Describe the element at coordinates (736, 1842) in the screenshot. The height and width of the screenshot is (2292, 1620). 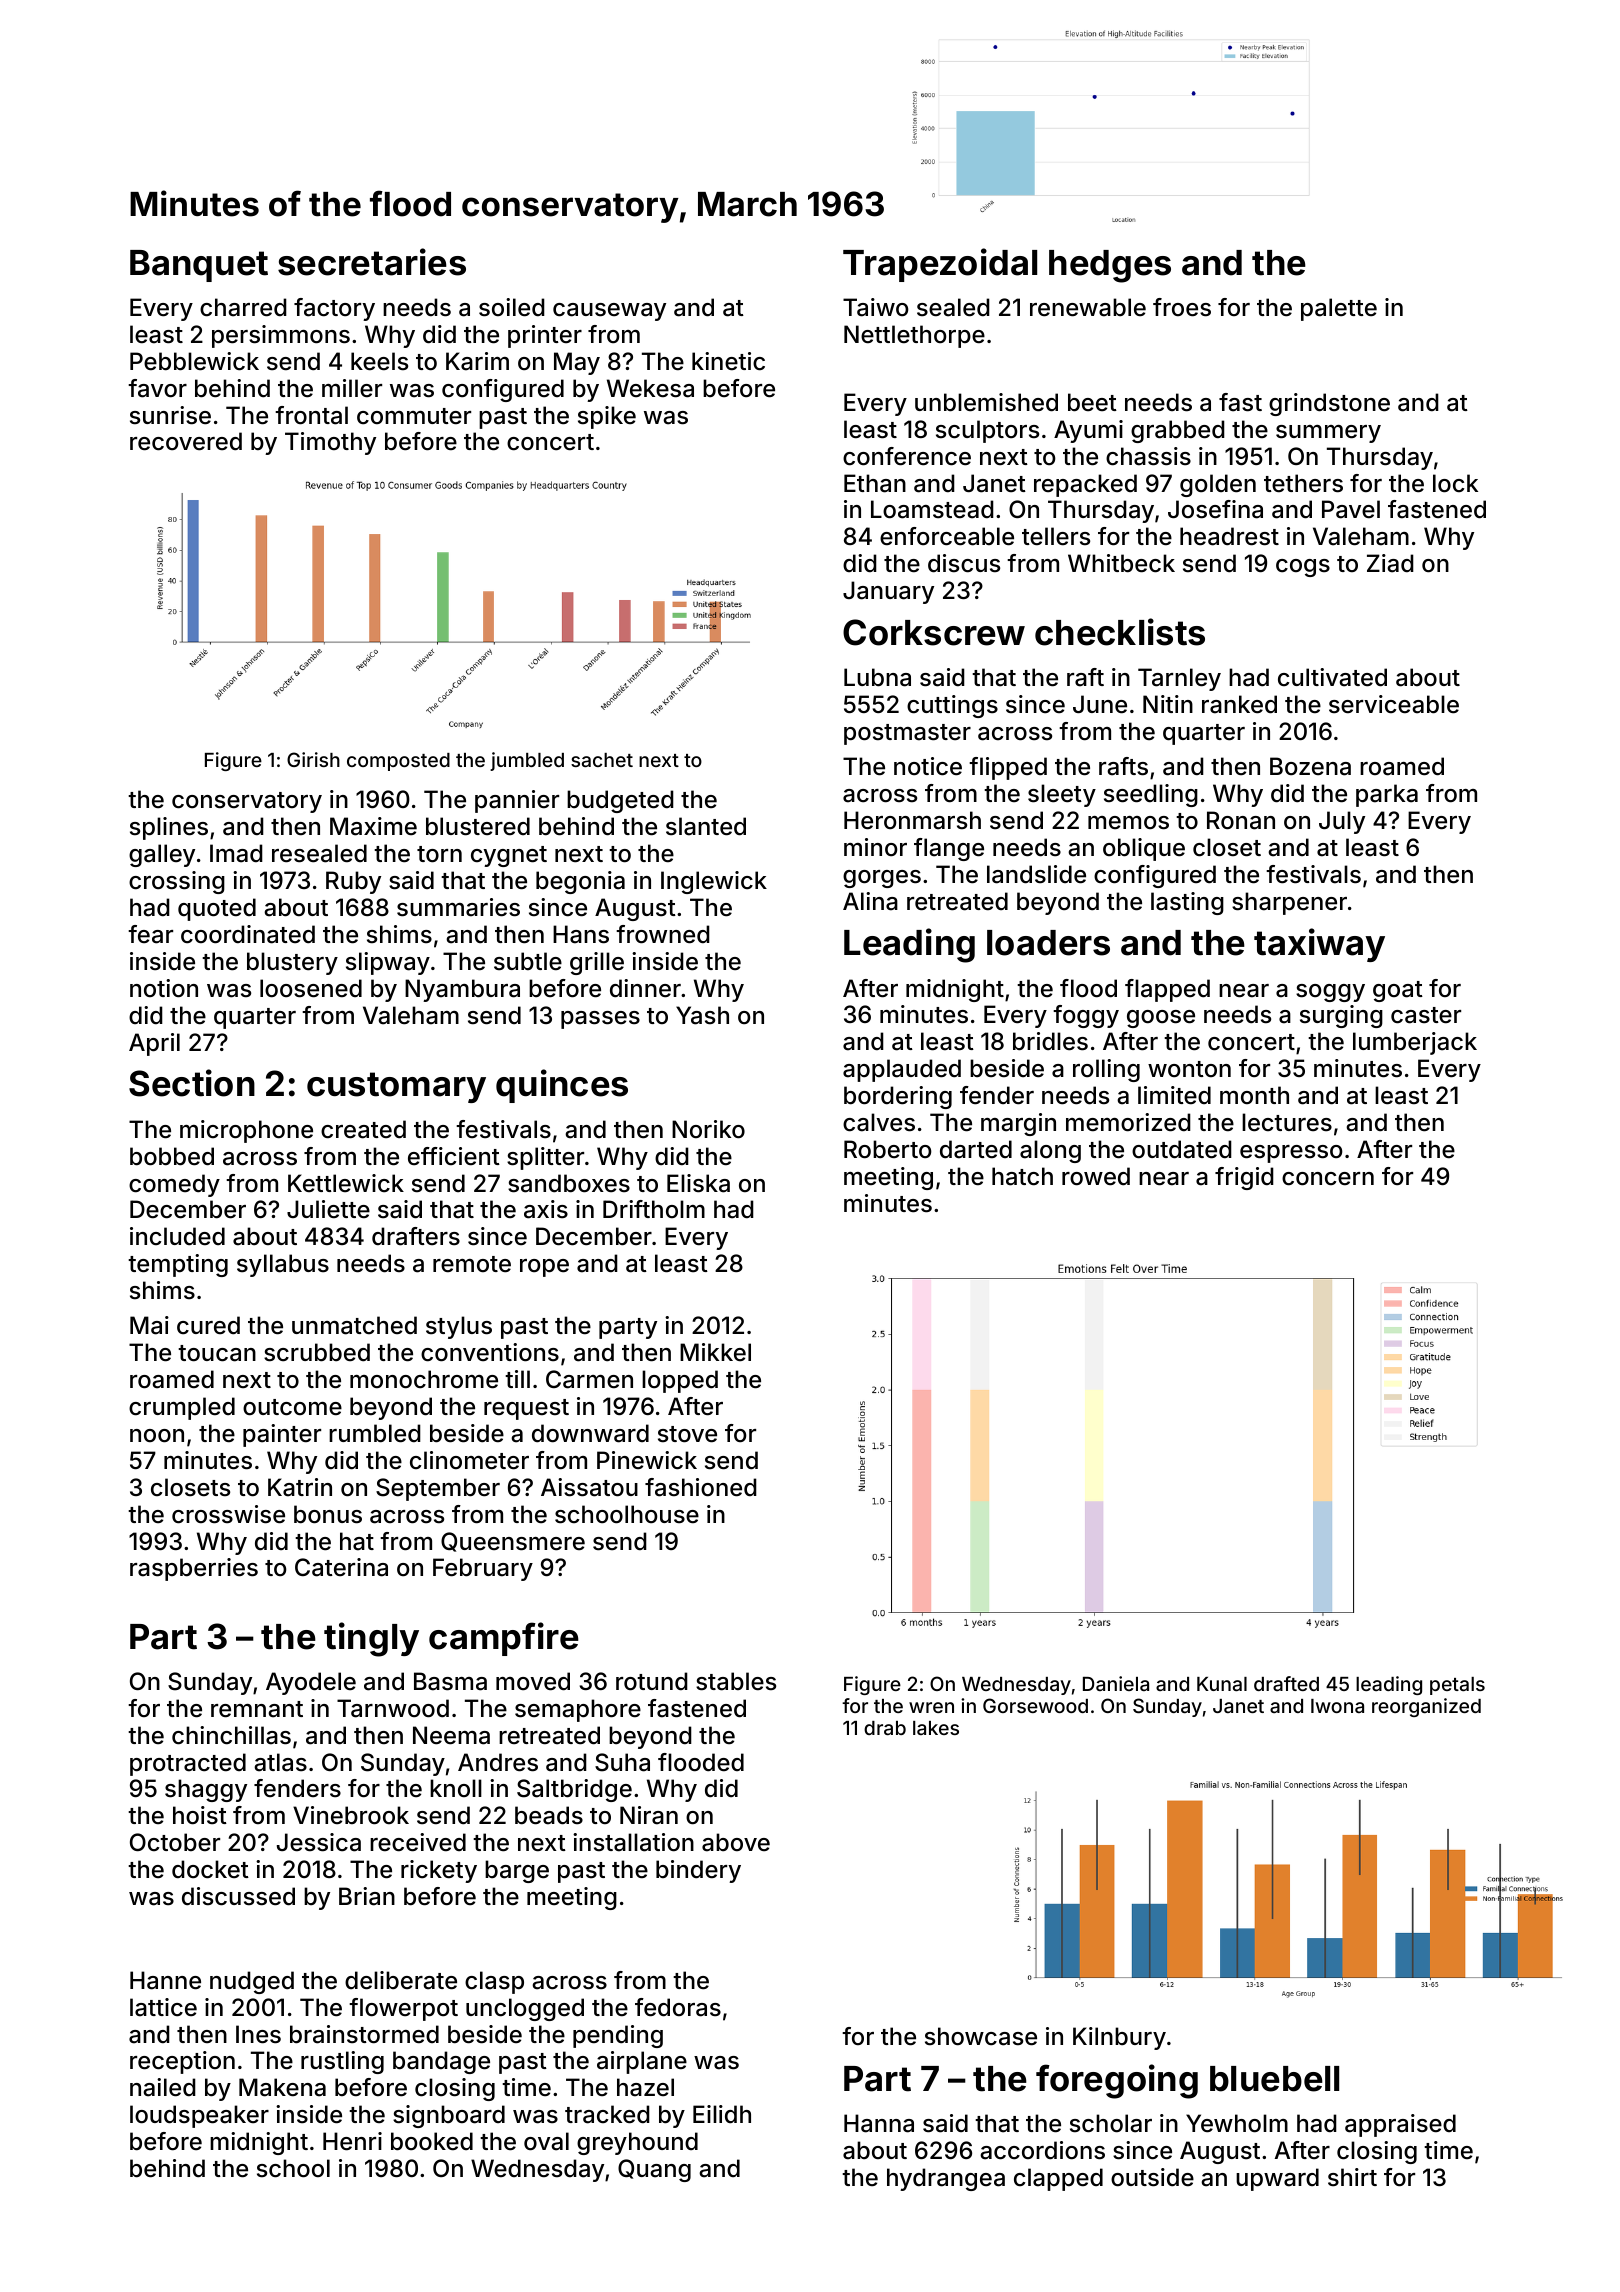
I see `above` at that location.
